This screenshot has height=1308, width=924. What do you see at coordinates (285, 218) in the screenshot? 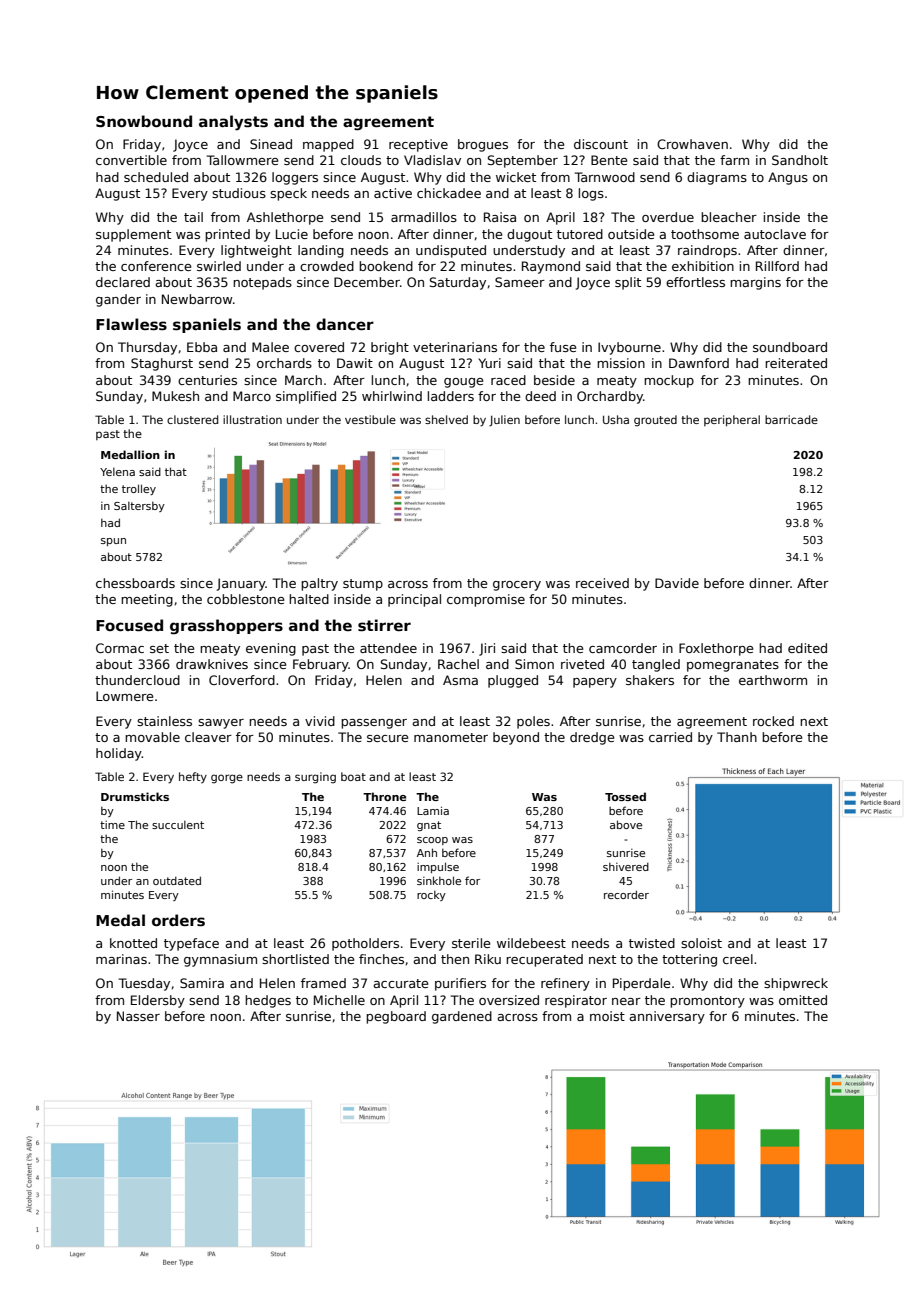
I see `Ashlethorpe` at bounding box center [285, 218].
